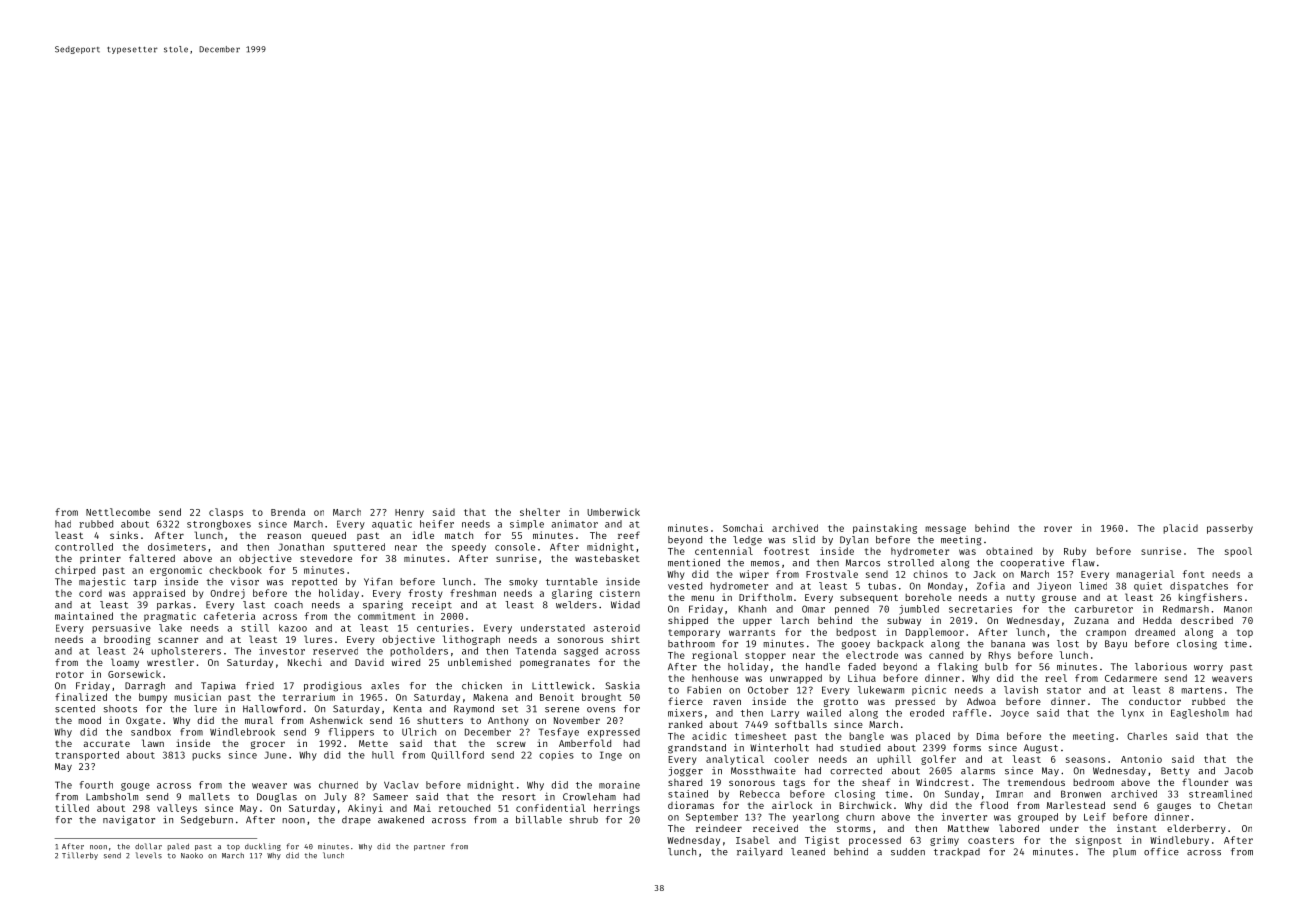 This screenshot has height=924, width=1308. I want to click on Somchai, so click(743, 528).
